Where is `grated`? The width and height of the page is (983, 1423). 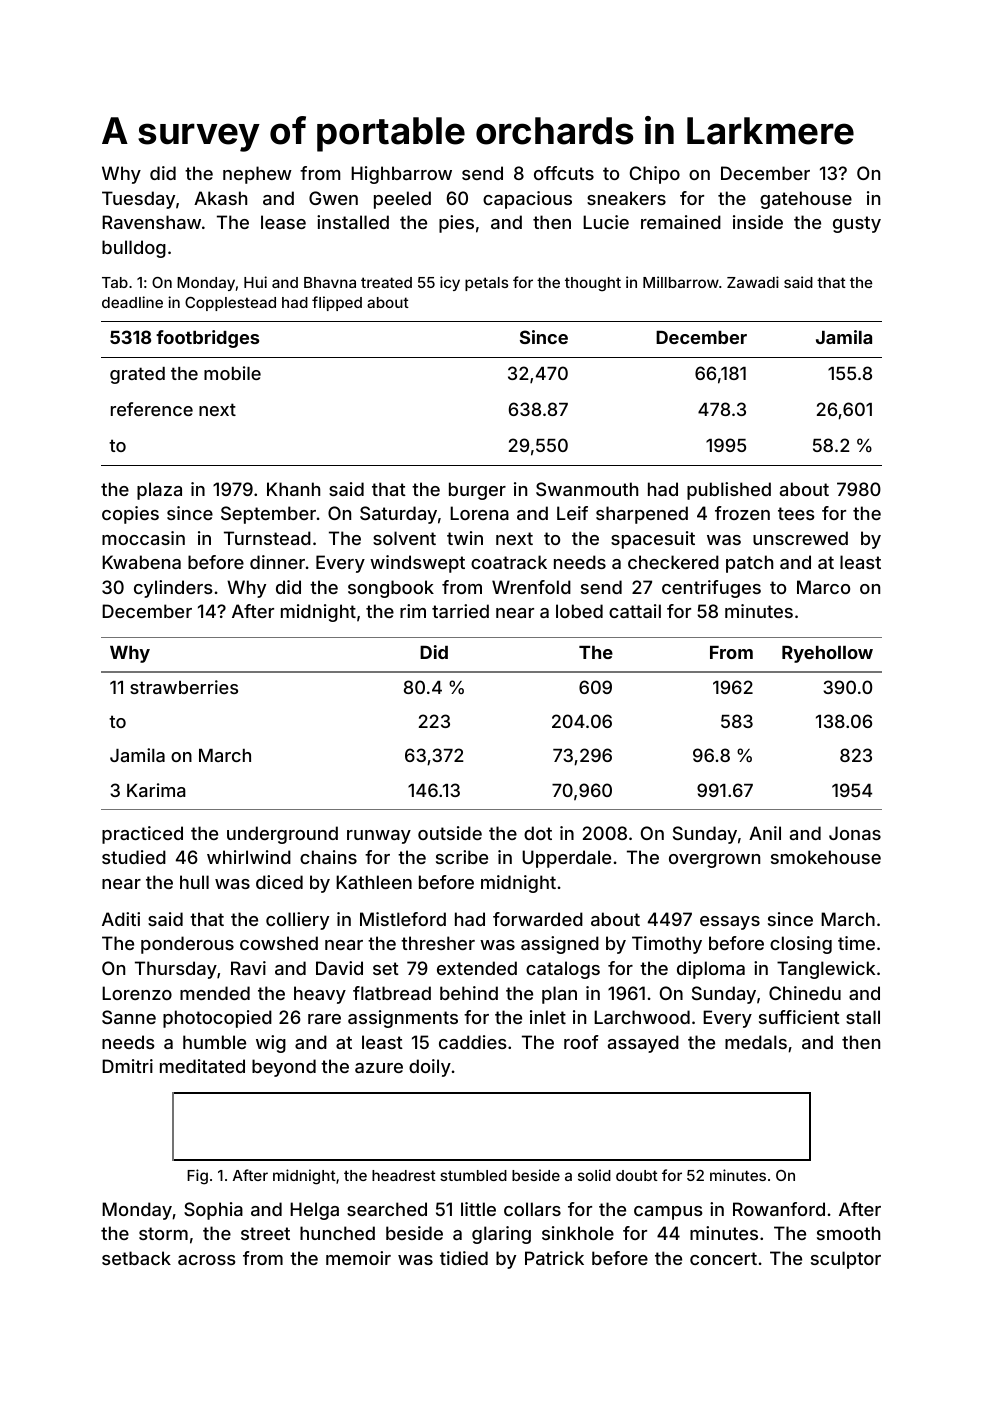
grated is located at coordinates (137, 375).
